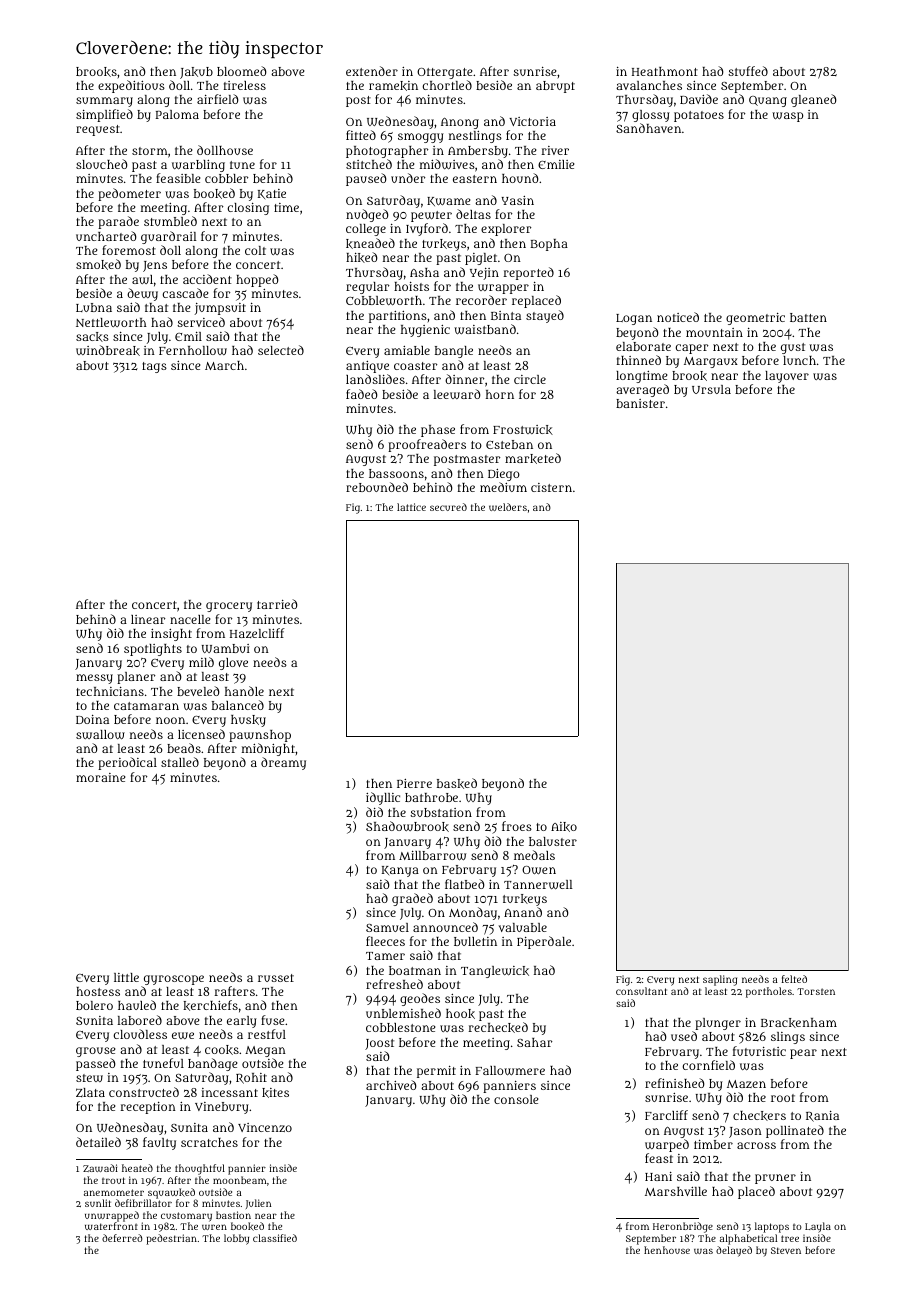  I want to click on potatoes, so click(699, 116).
